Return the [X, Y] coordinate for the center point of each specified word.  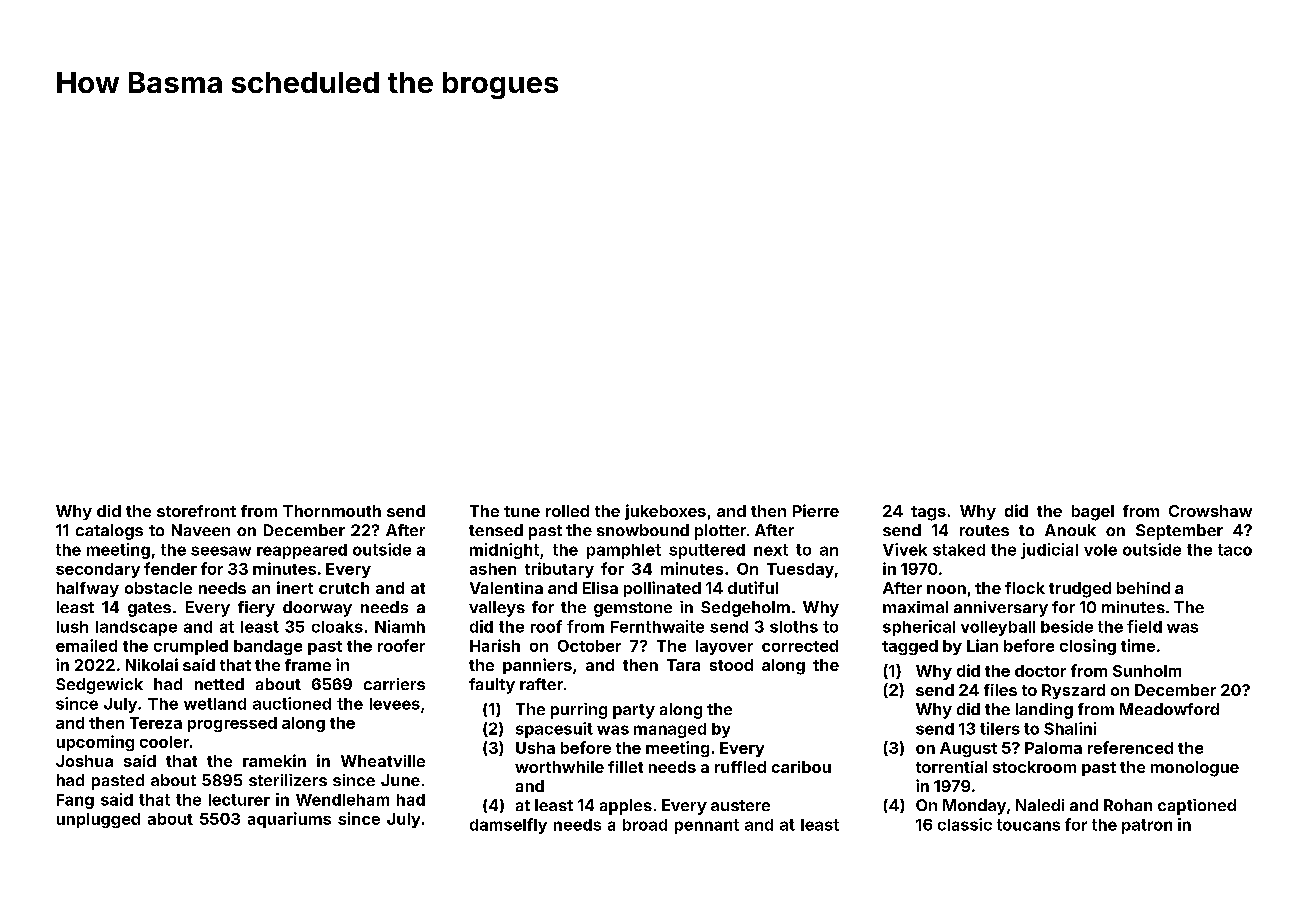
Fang [75, 801]
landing [1044, 711]
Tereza [156, 723]
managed [670, 730]
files [1000, 690]
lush [72, 627]
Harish [495, 645]
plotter [720, 532]
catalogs [109, 532]
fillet [625, 767]
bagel [1093, 513]
